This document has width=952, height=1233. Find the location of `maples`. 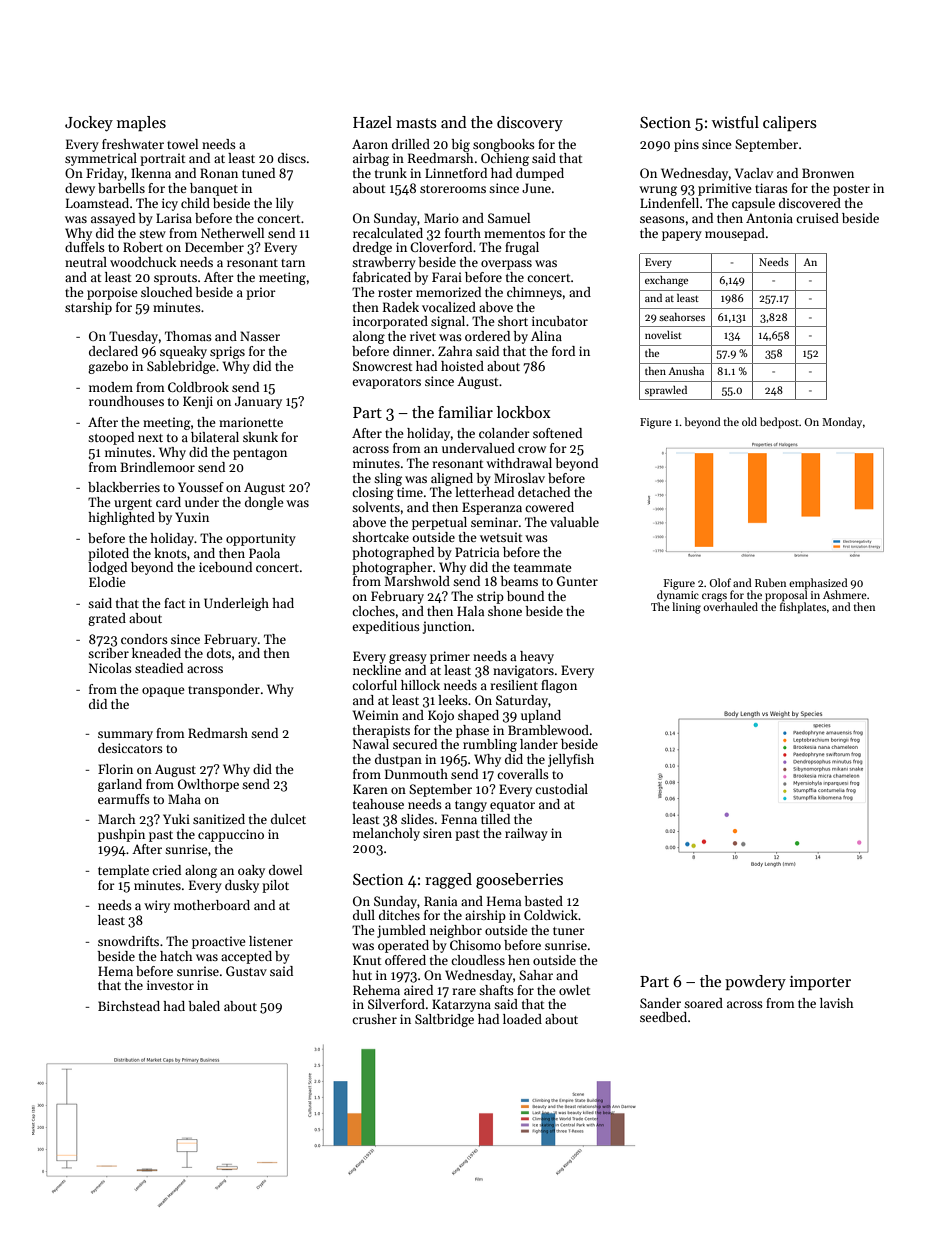

maples is located at coordinates (141, 123).
